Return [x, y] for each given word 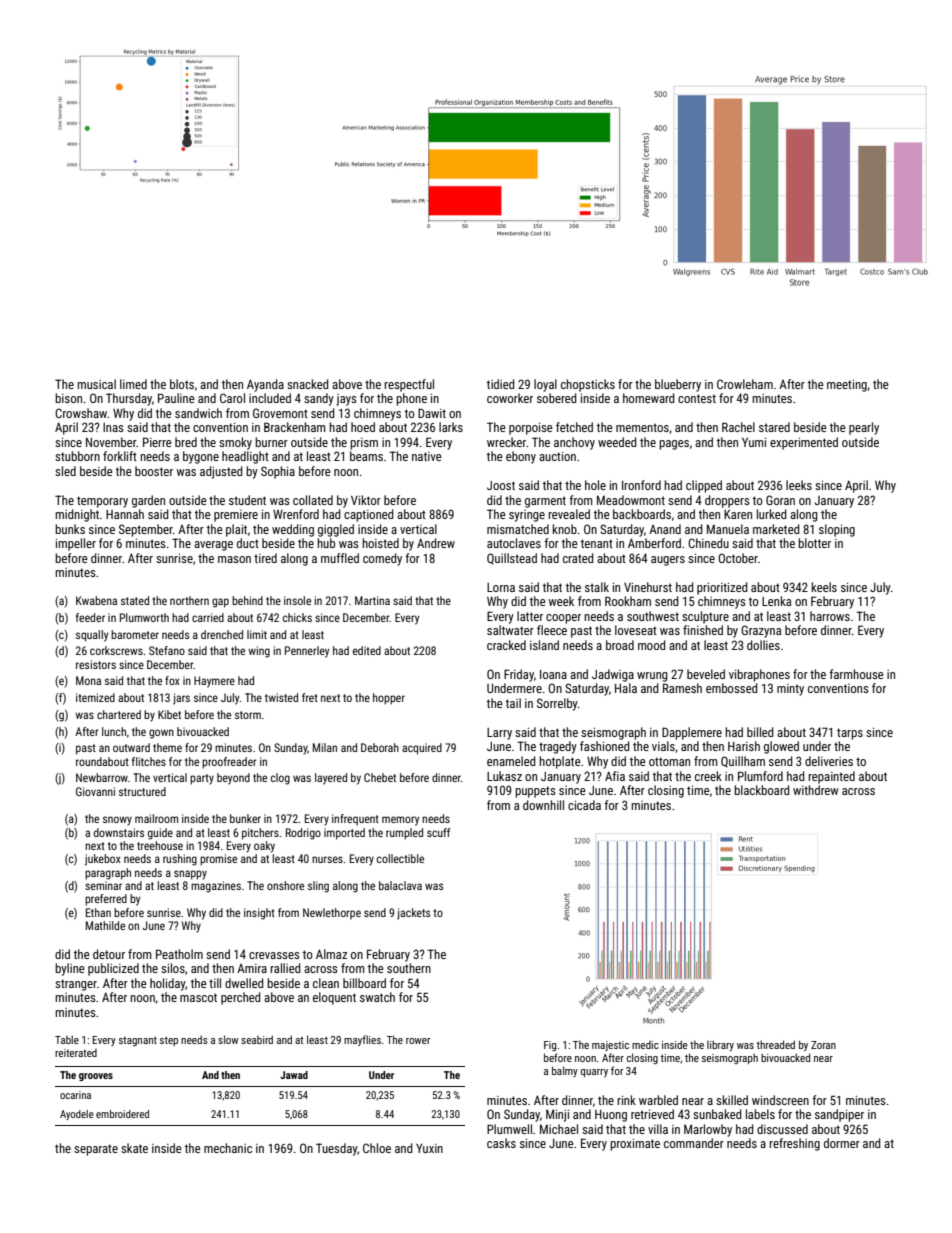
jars [181, 699]
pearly [864, 428]
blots [182, 384]
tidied [501, 384]
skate [134, 1148]
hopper [389, 699]
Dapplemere [692, 733]
